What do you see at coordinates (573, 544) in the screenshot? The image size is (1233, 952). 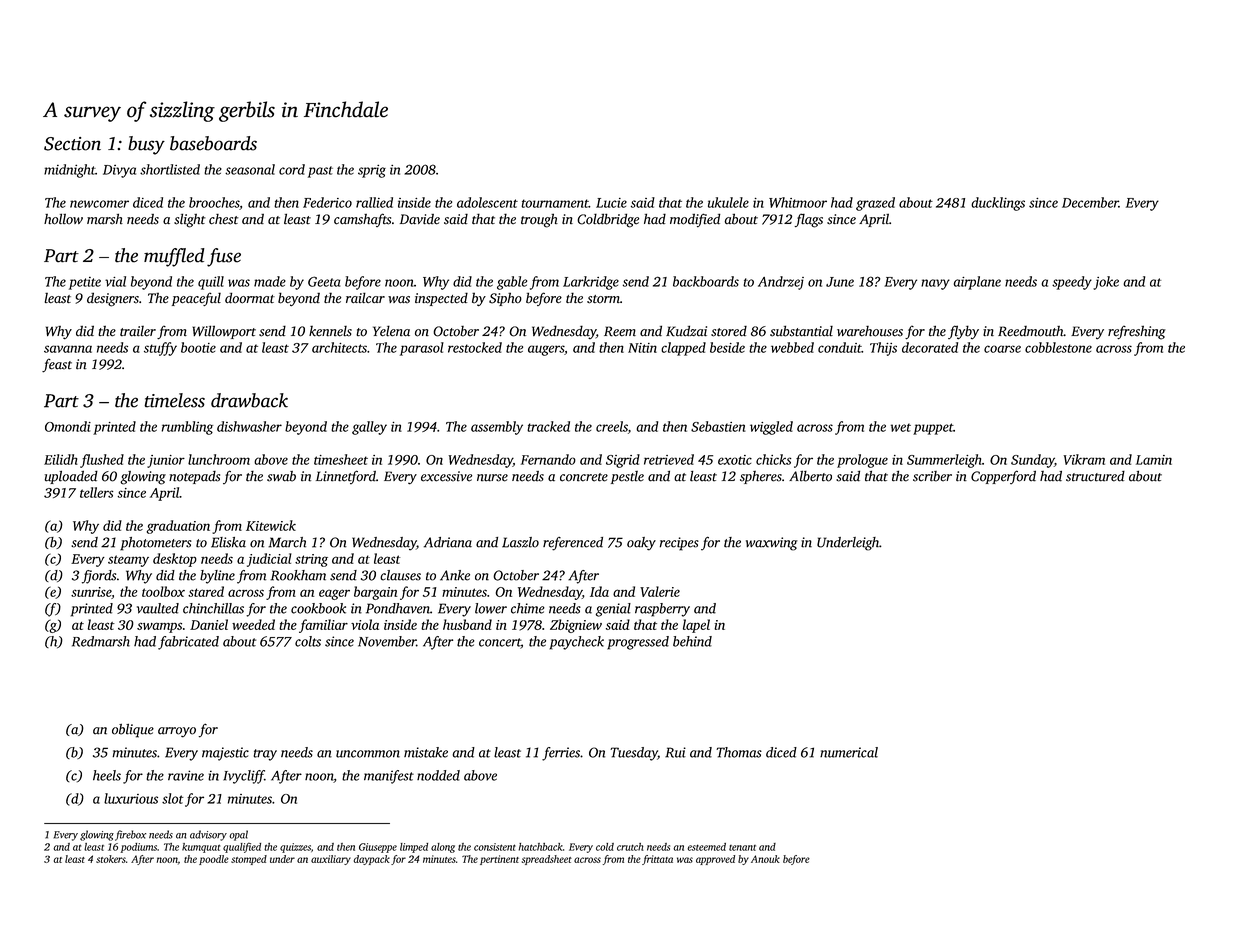 I see `referenced` at bounding box center [573, 544].
